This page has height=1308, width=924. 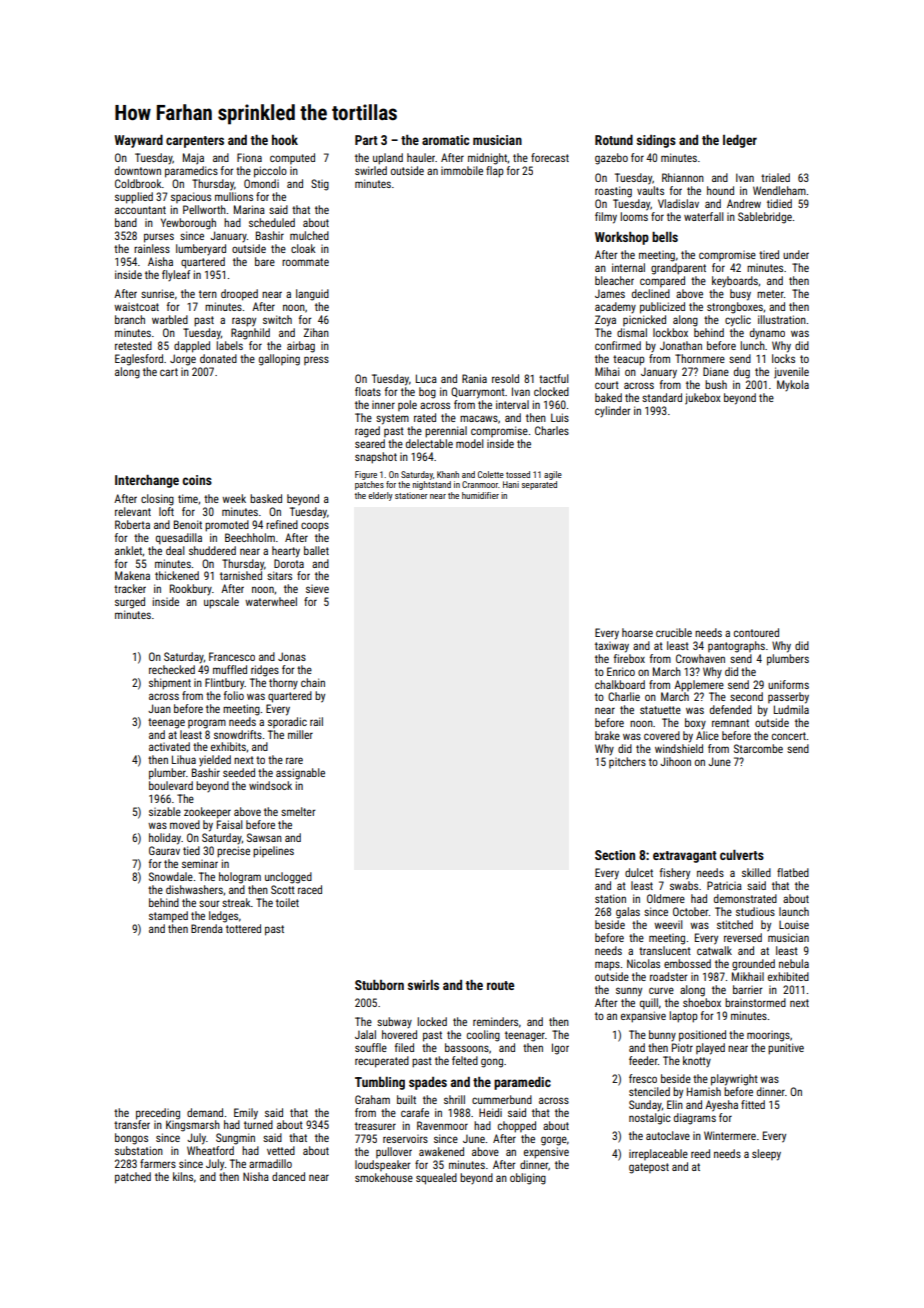 What do you see at coordinates (770, 294) in the page?
I see `meter` at bounding box center [770, 294].
